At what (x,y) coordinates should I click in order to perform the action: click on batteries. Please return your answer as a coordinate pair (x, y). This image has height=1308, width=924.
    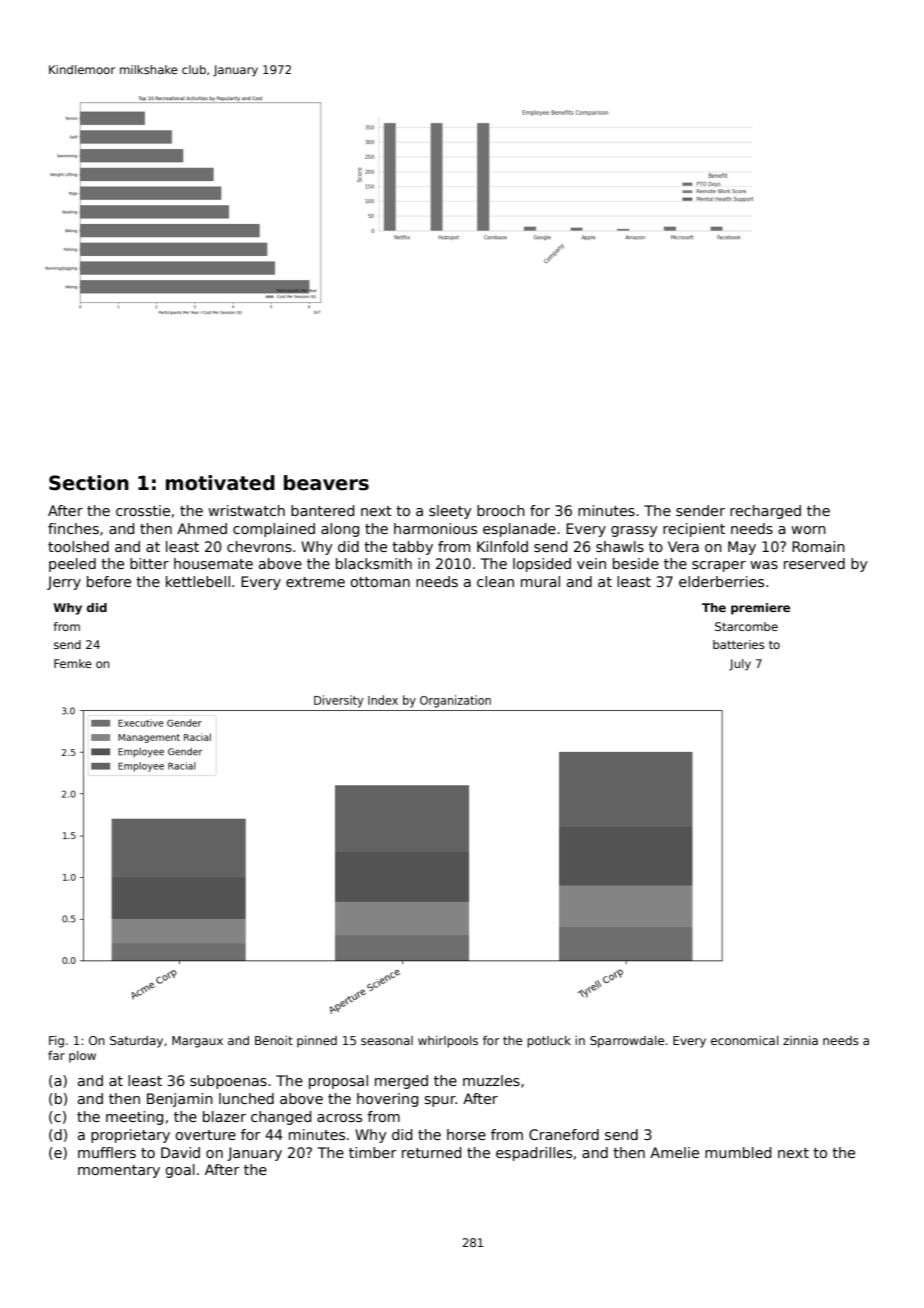
    Looking at the image, I should click on (739, 644).
